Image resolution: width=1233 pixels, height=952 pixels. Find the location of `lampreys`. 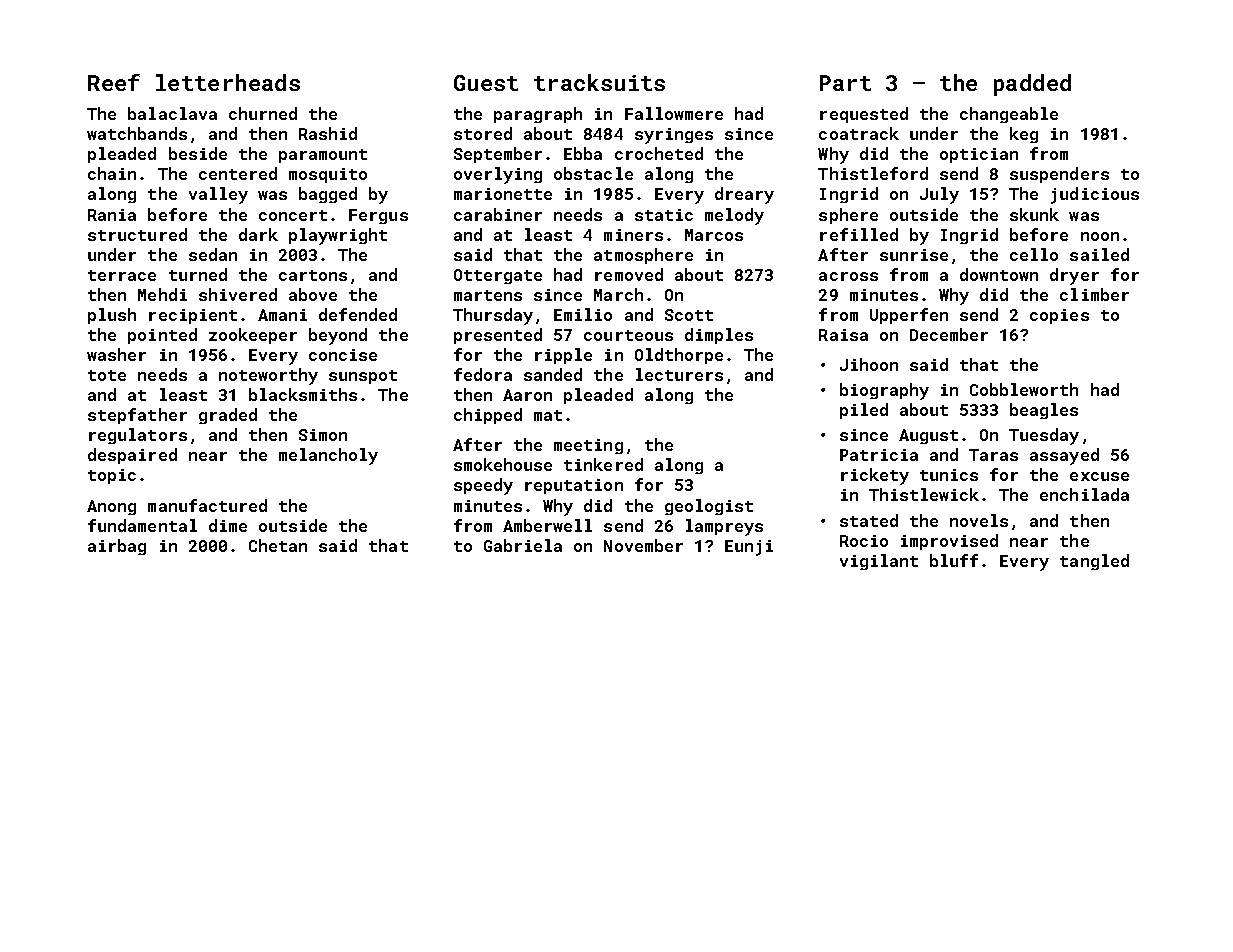

lampreys is located at coordinates (724, 527).
